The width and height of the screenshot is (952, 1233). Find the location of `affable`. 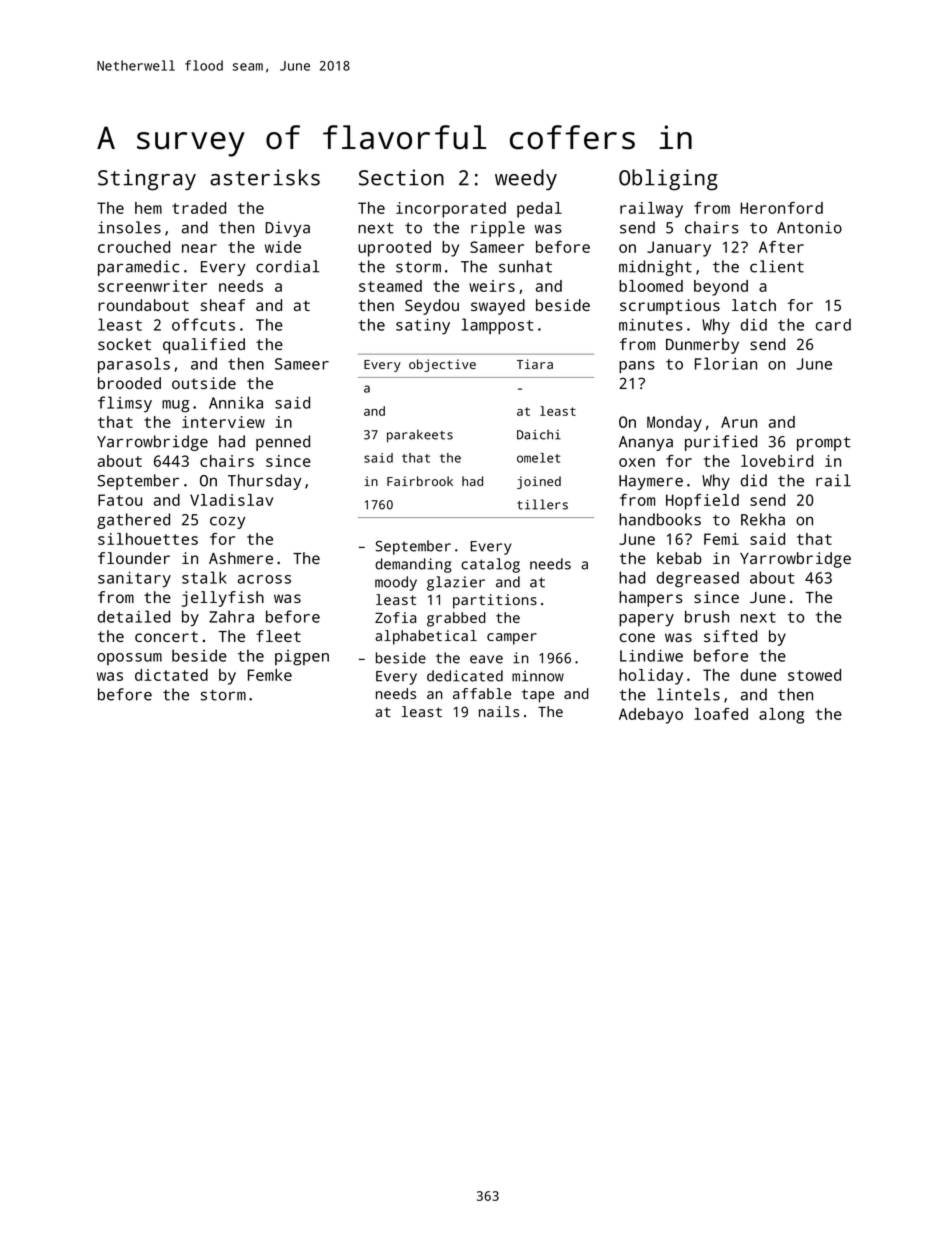

affable is located at coordinates (482, 693).
